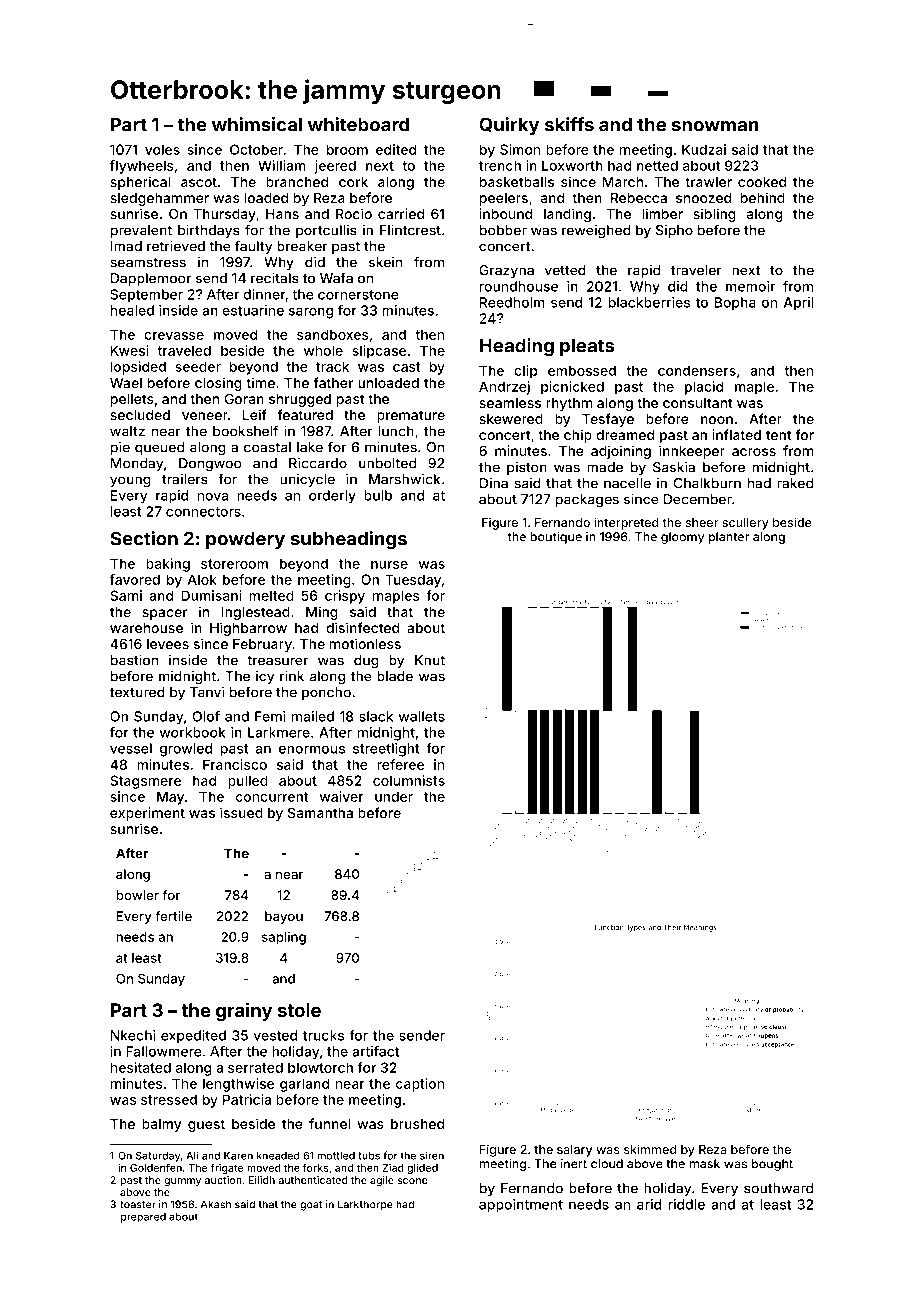 The width and height of the screenshot is (924, 1308). What do you see at coordinates (161, 1125) in the screenshot?
I see `balmy` at bounding box center [161, 1125].
